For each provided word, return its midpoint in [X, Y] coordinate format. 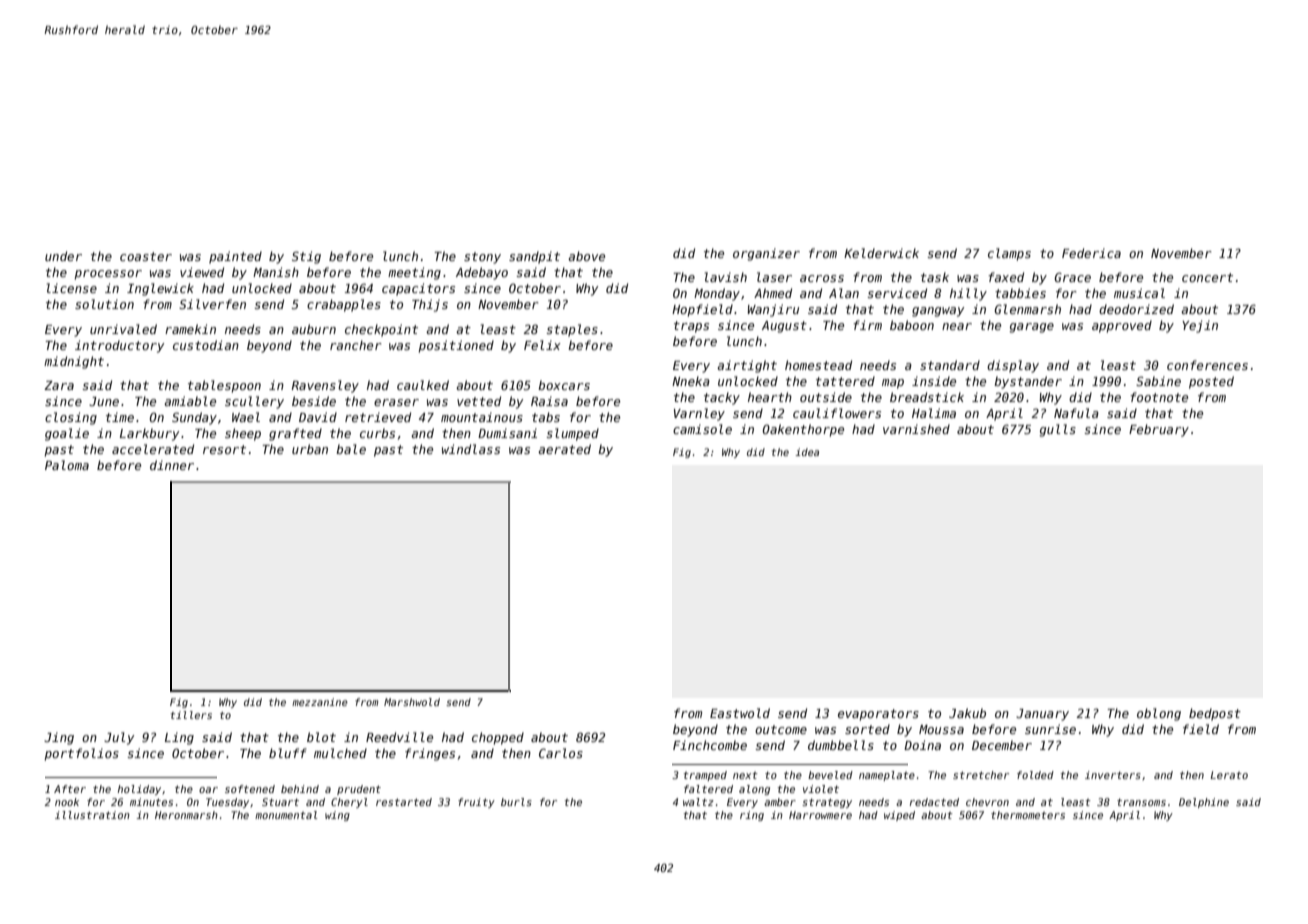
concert [1207, 277]
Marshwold [412, 702]
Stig [306, 257]
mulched [340, 753]
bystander [1028, 382]
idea [807, 452]
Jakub [967, 713]
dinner [172, 465]
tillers [191, 715]
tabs [546, 417]
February [1159, 430]
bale [351, 449]
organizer [766, 254]
